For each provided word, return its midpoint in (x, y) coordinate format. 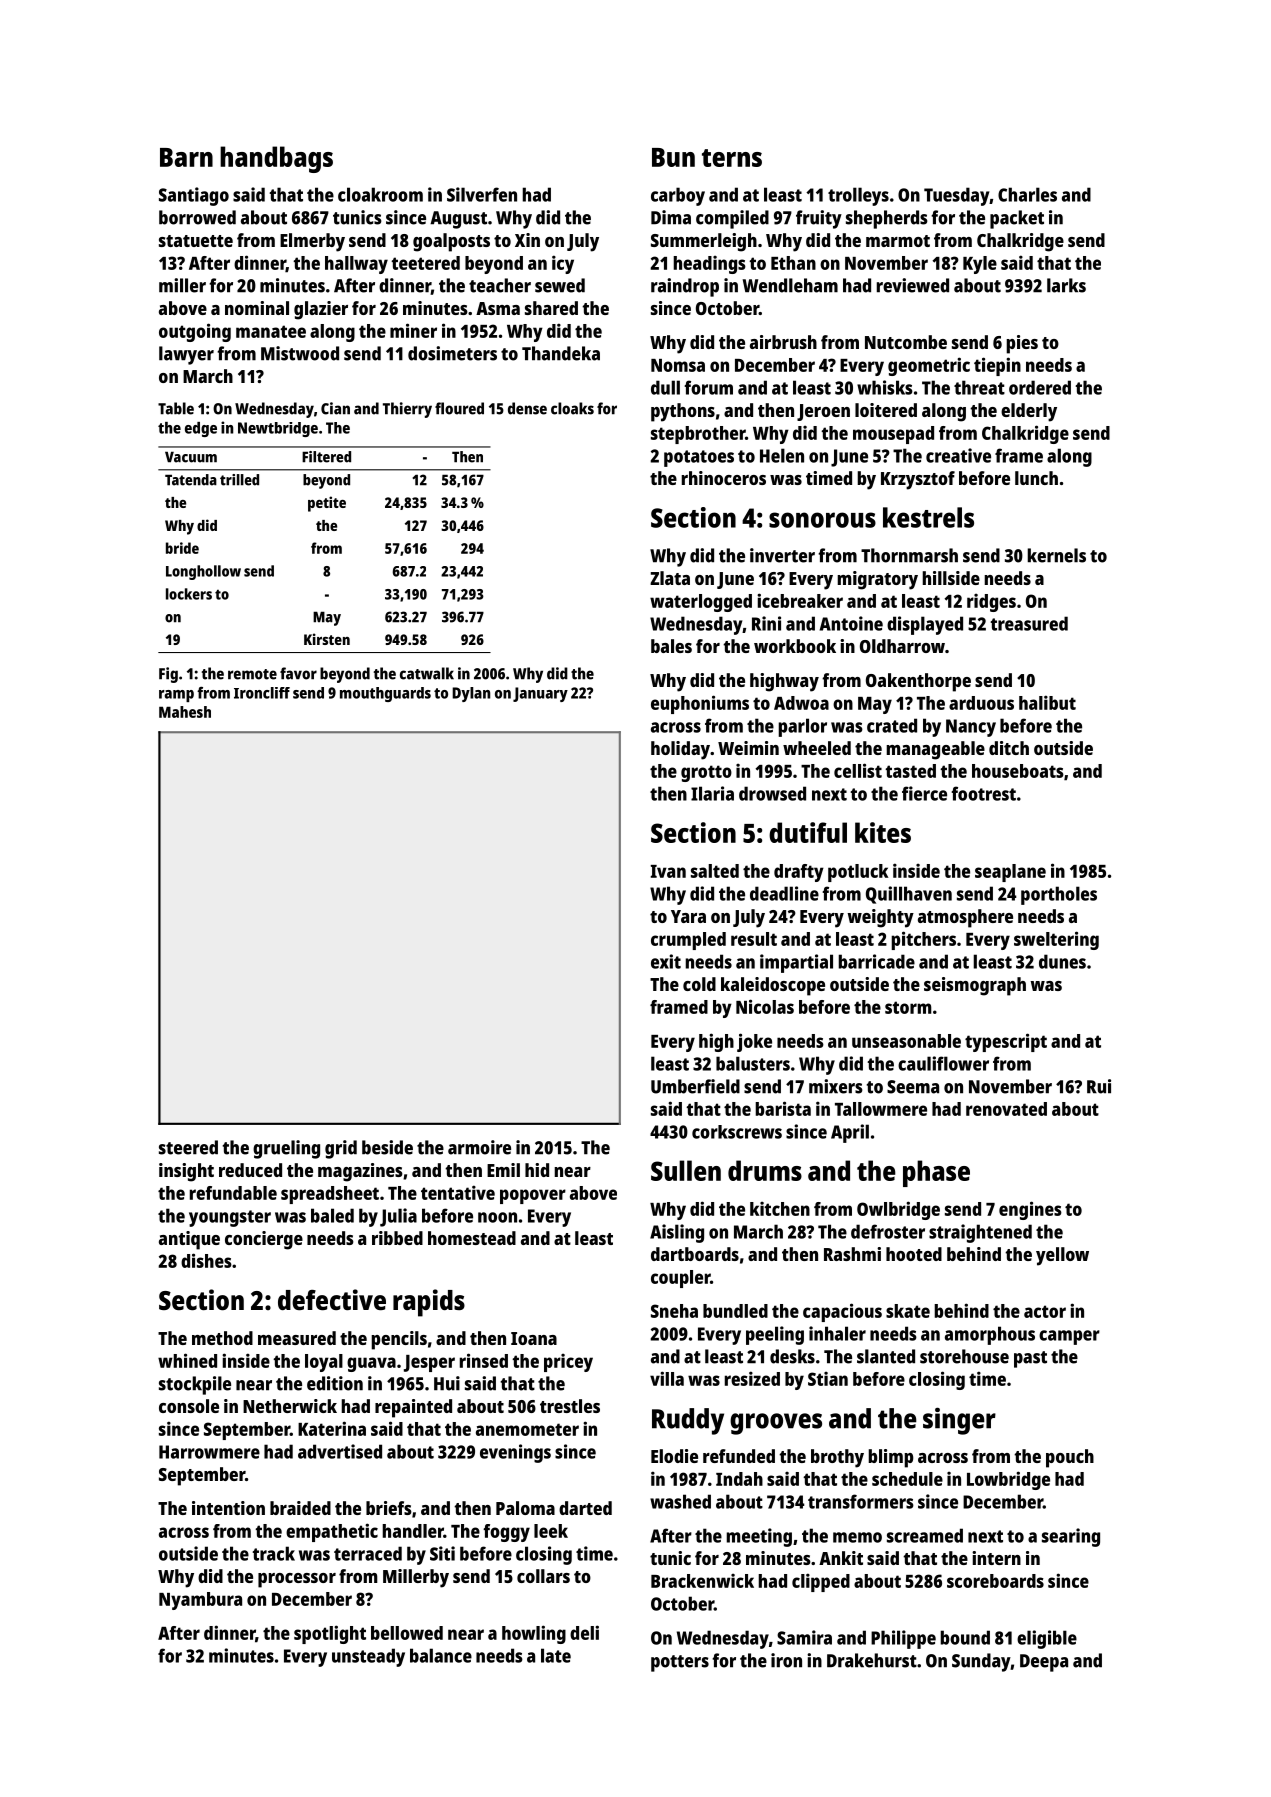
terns (732, 158)
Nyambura (200, 1601)
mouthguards (385, 694)
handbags (276, 159)
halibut (1047, 702)
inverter (782, 555)
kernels (1056, 555)
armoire (479, 1147)
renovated (1006, 1109)
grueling (286, 1149)
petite (327, 504)
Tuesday (957, 196)
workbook (795, 646)
